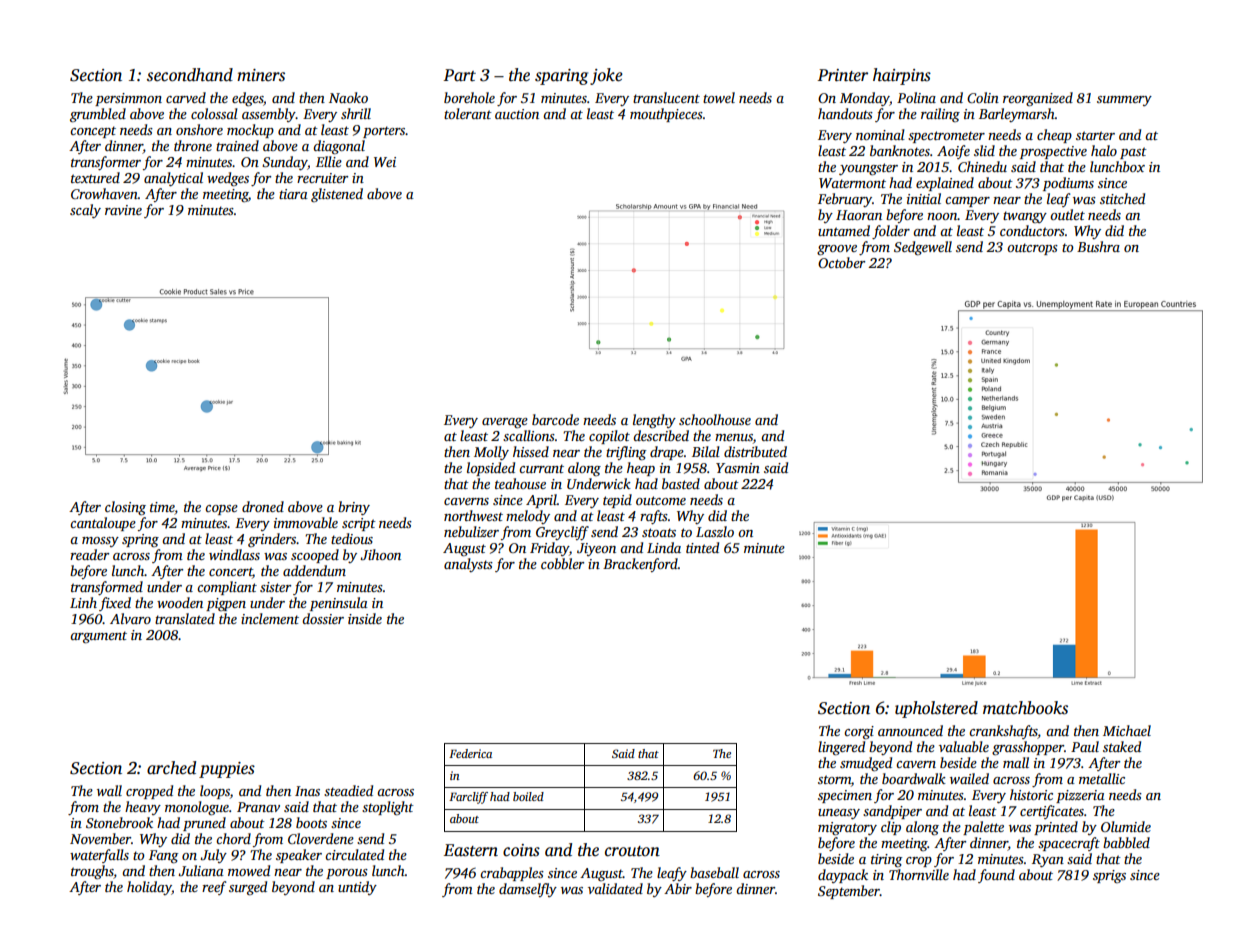 This screenshot has width=1233, height=952. What do you see at coordinates (322, 178) in the screenshot?
I see `recruiter` at bounding box center [322, 178].
